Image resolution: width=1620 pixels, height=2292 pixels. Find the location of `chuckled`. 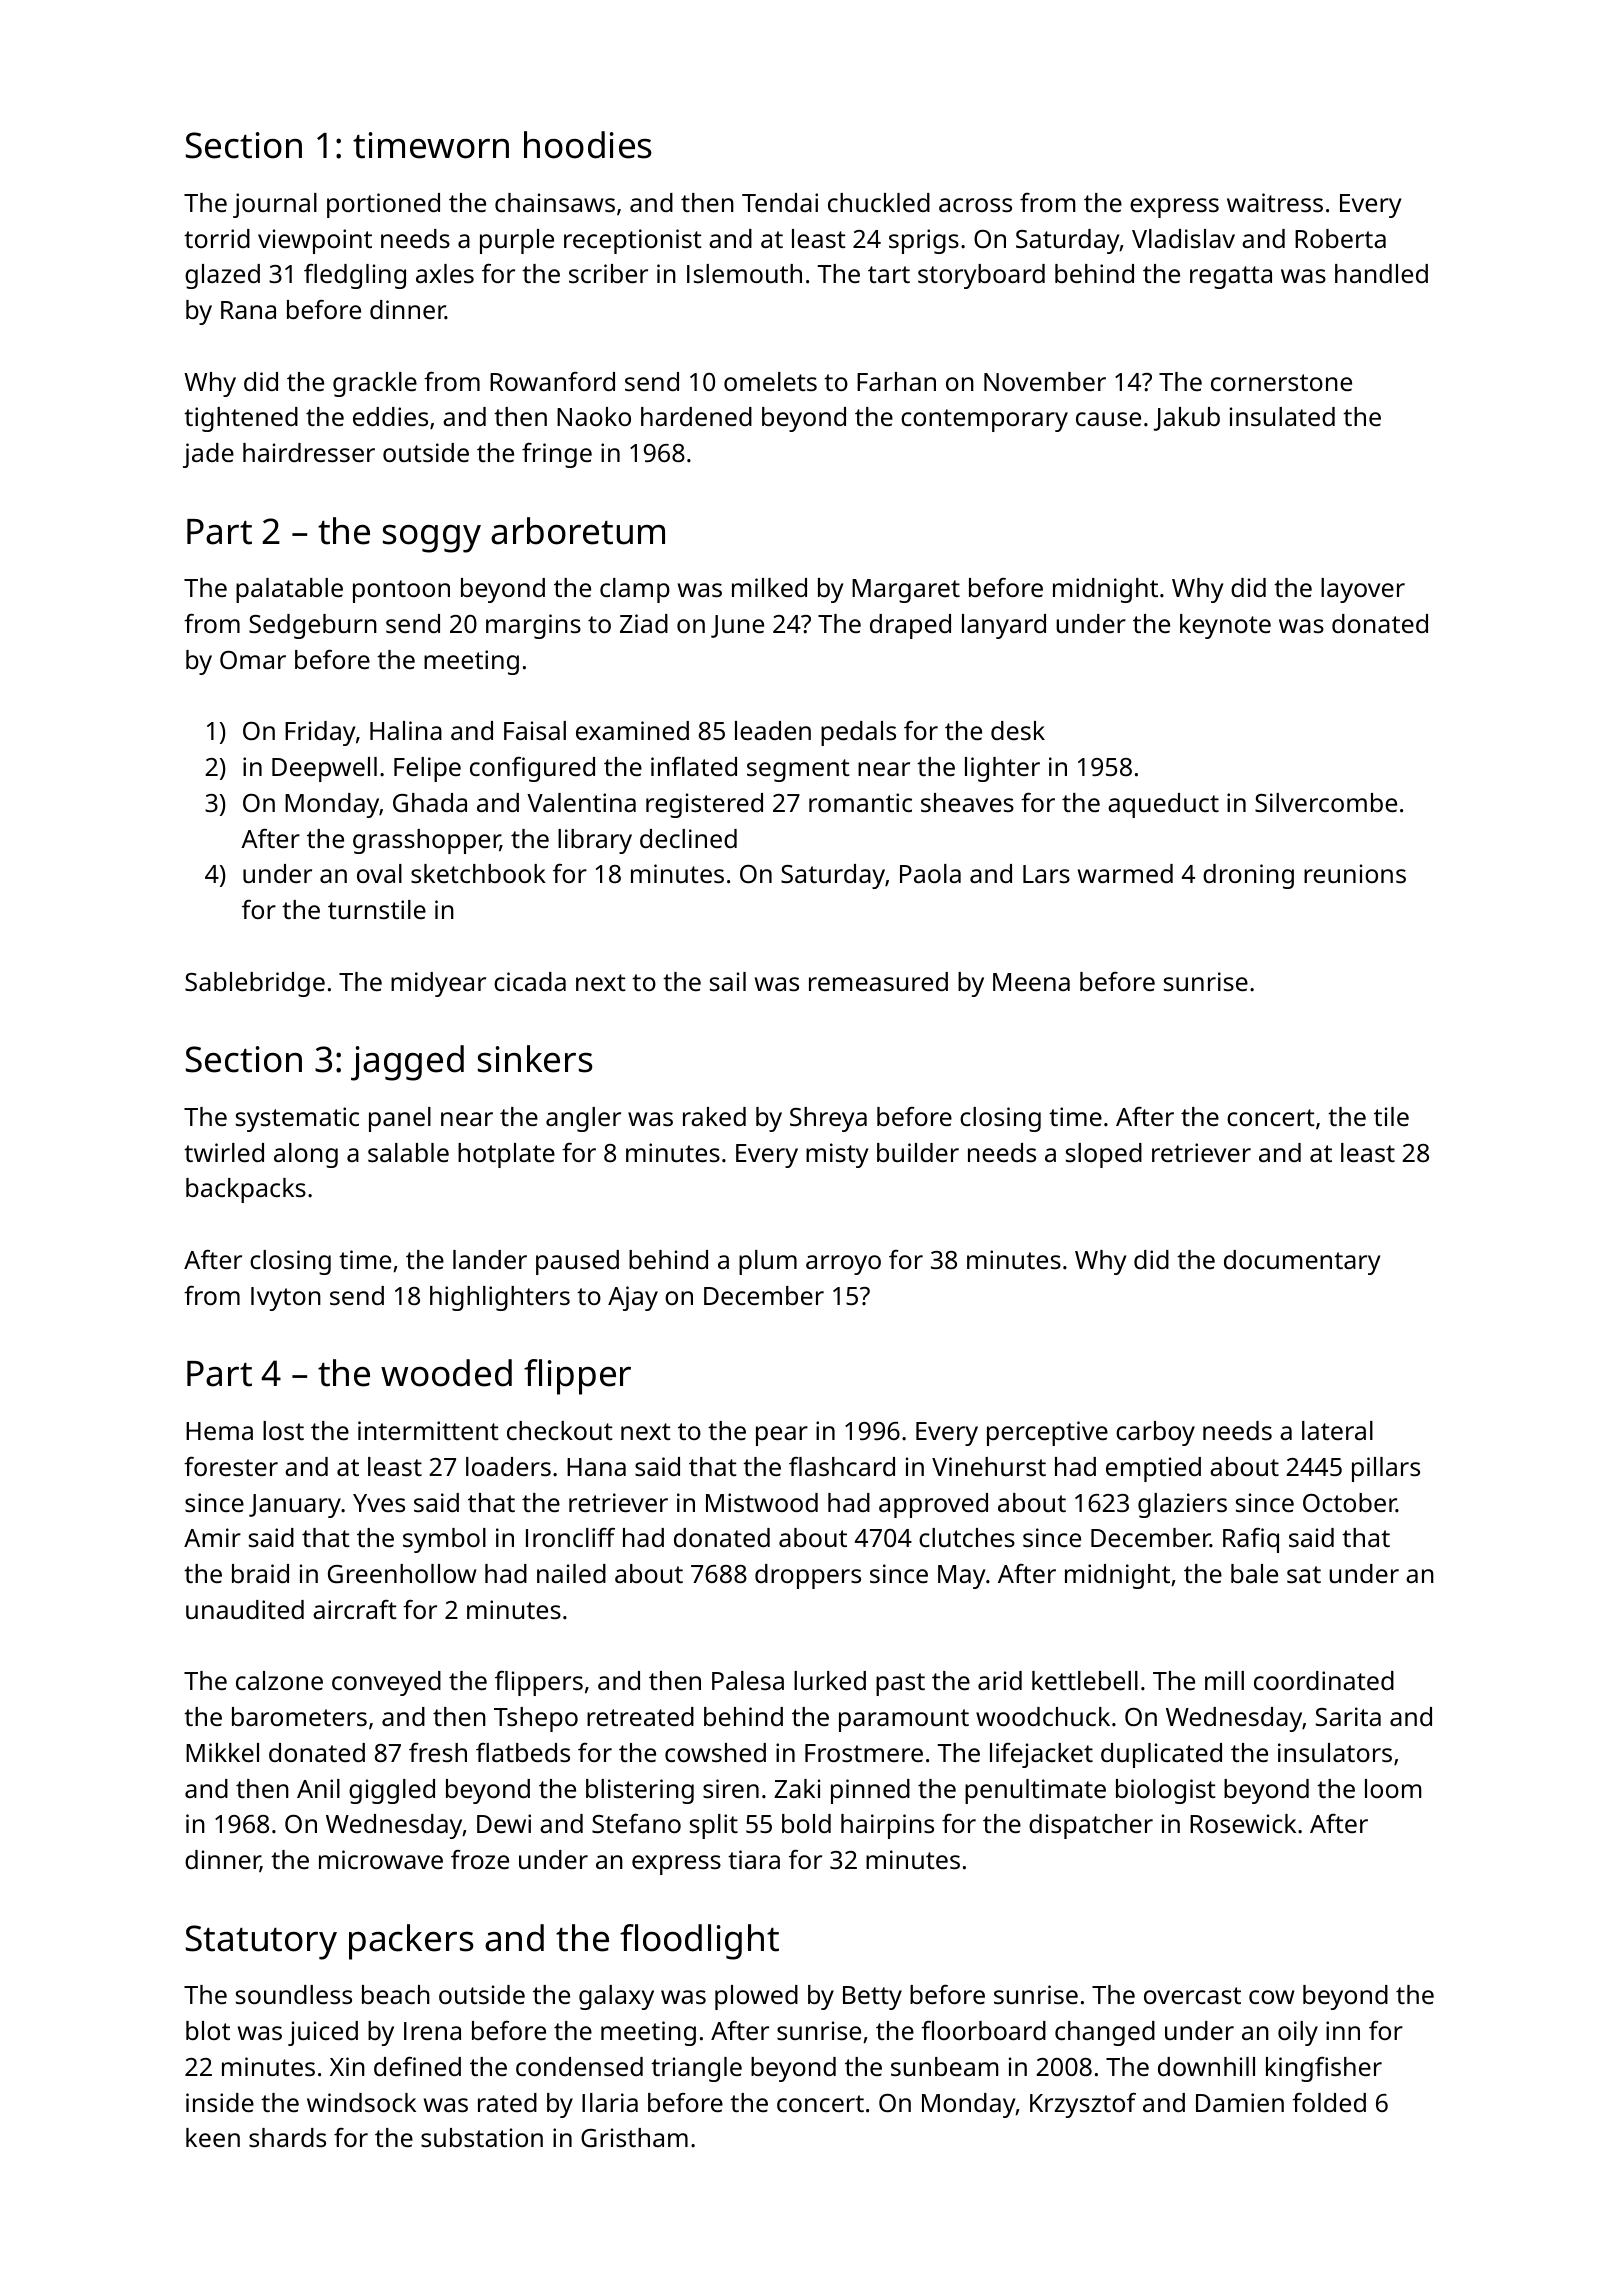

chuckled is located at coordinates (879, 202).
